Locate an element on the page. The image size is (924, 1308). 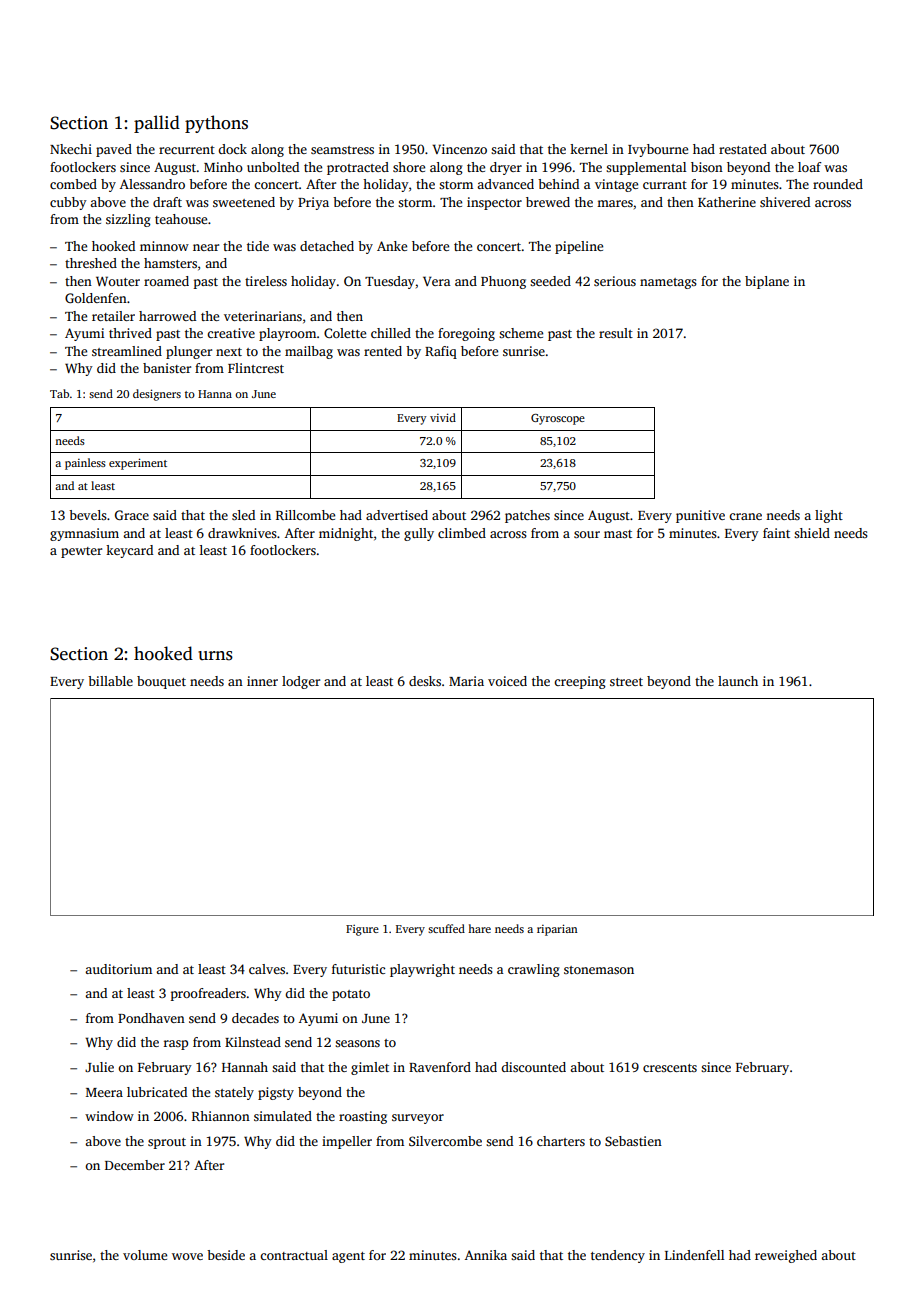
Vincenzo is located at coordinates (459, 149).
